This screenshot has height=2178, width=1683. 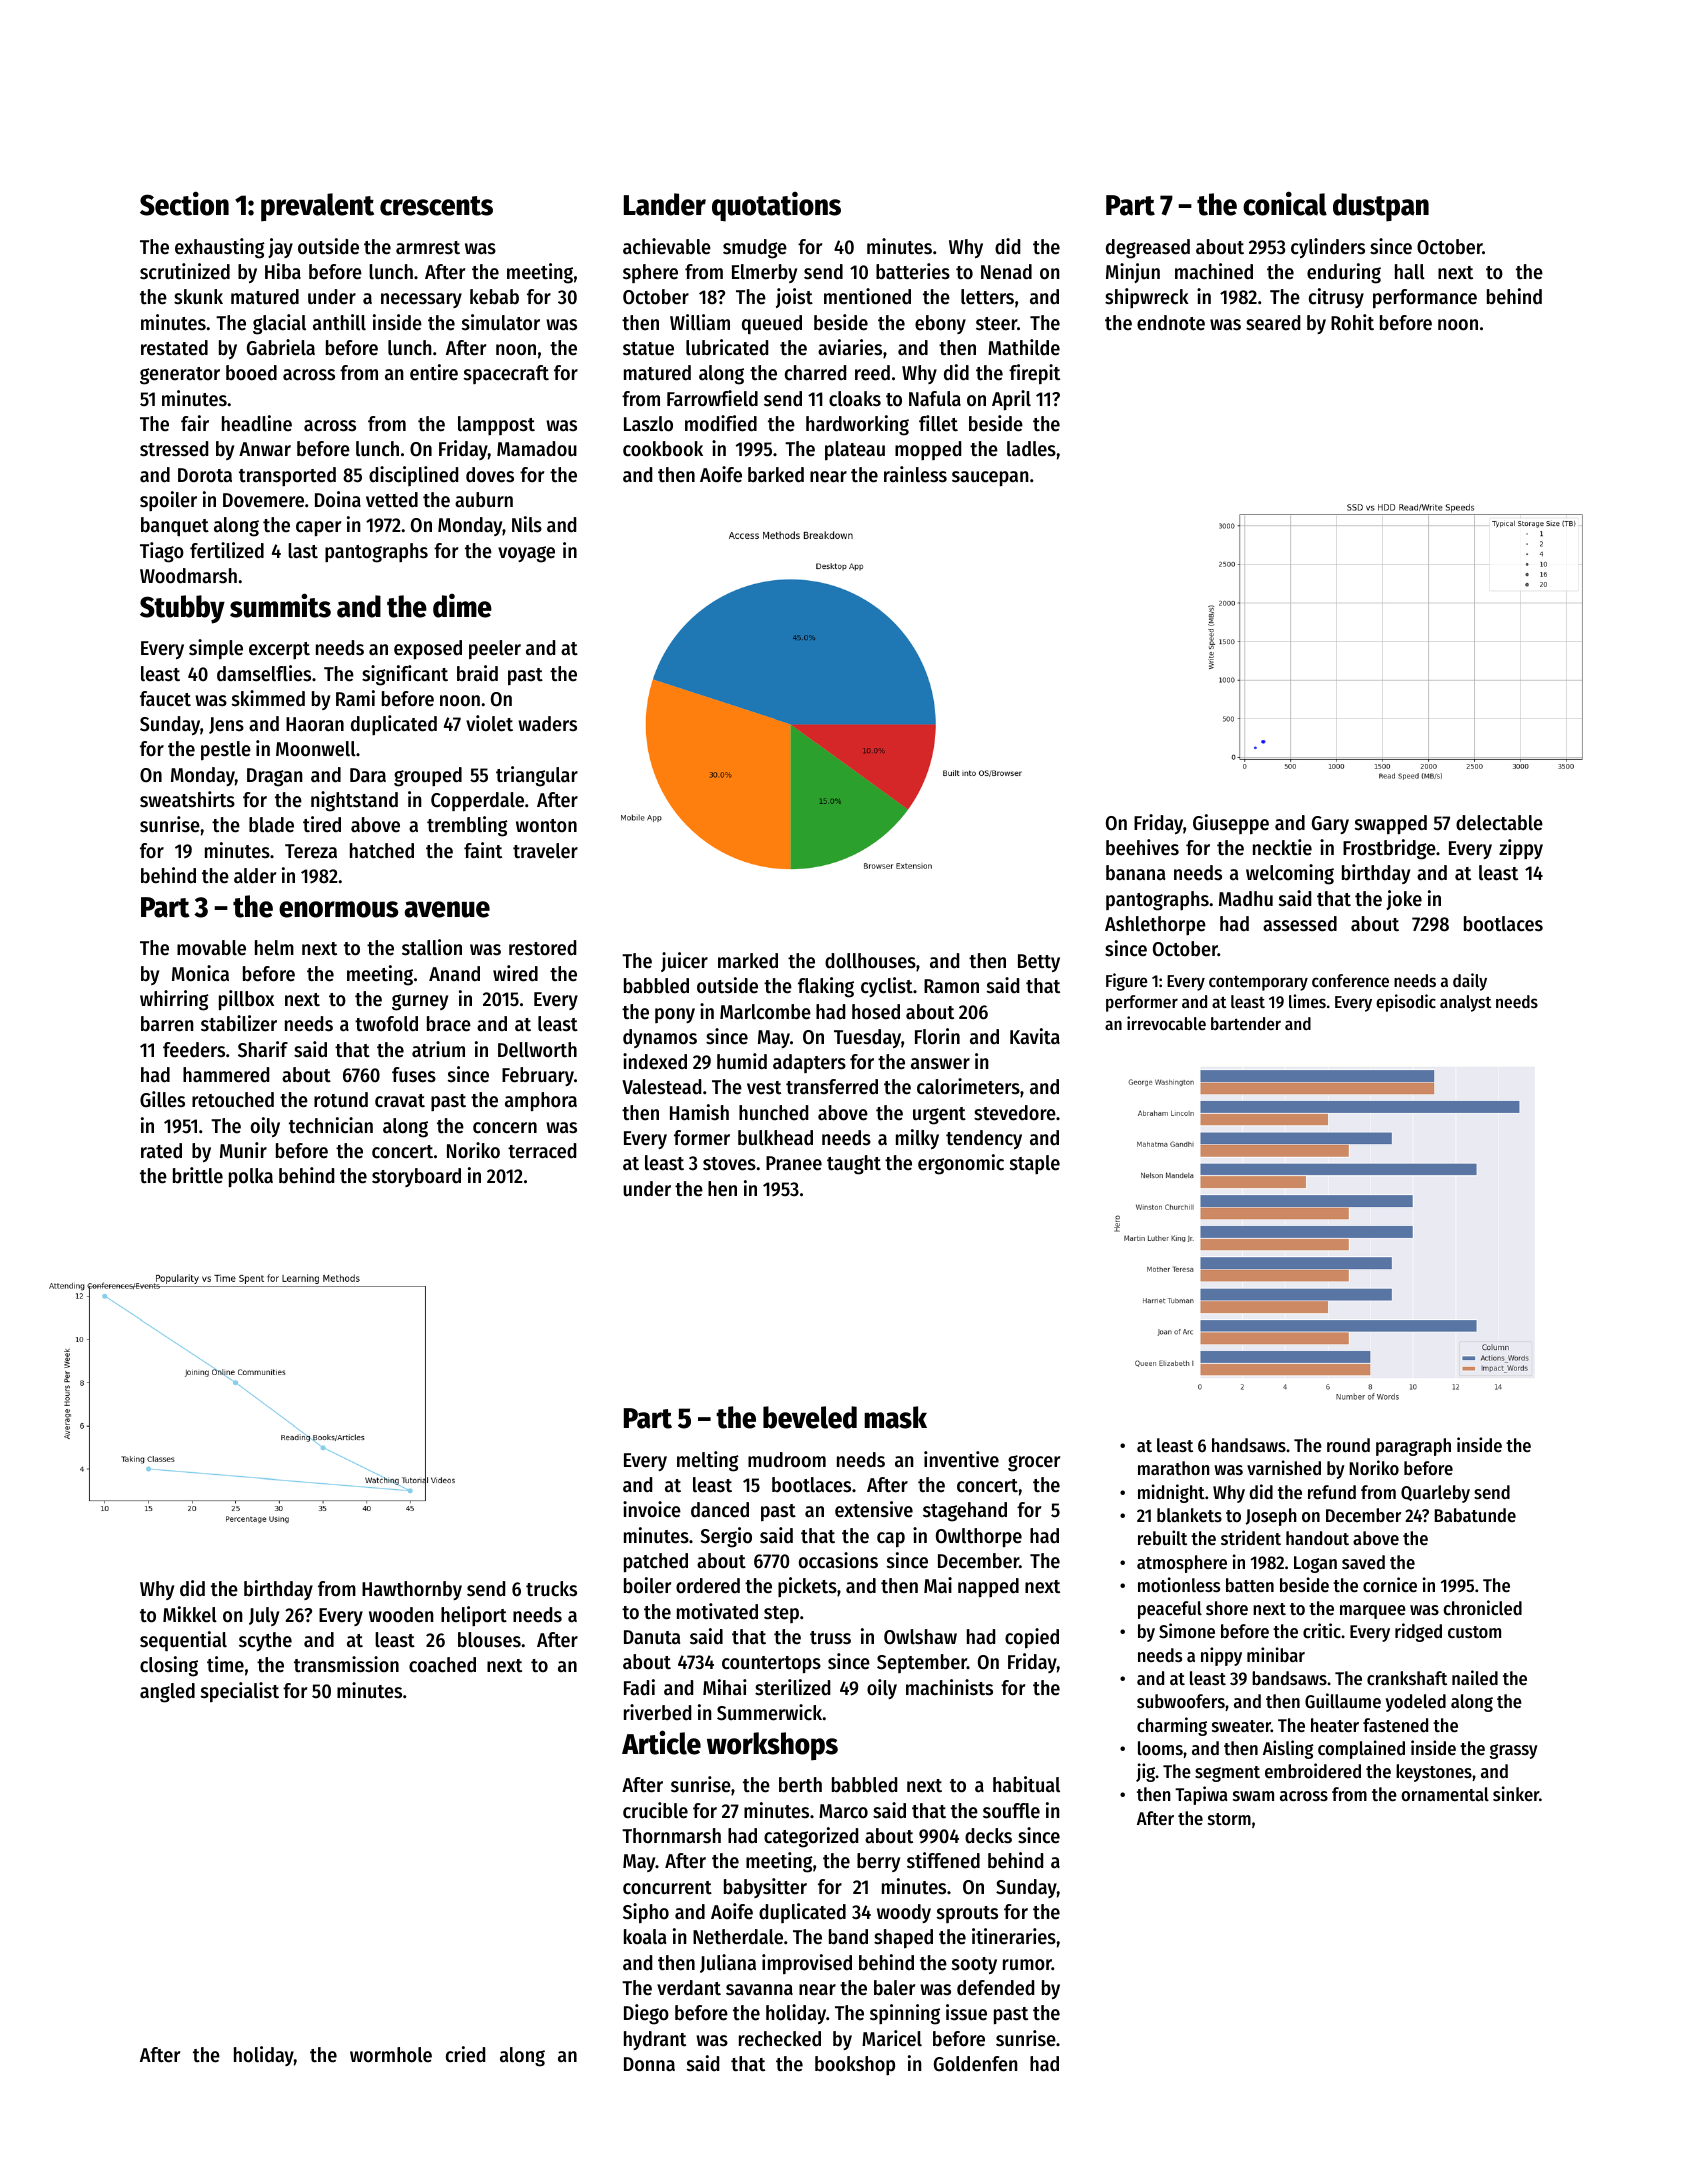 I want to click on transported, so click(x=287, y=476).
